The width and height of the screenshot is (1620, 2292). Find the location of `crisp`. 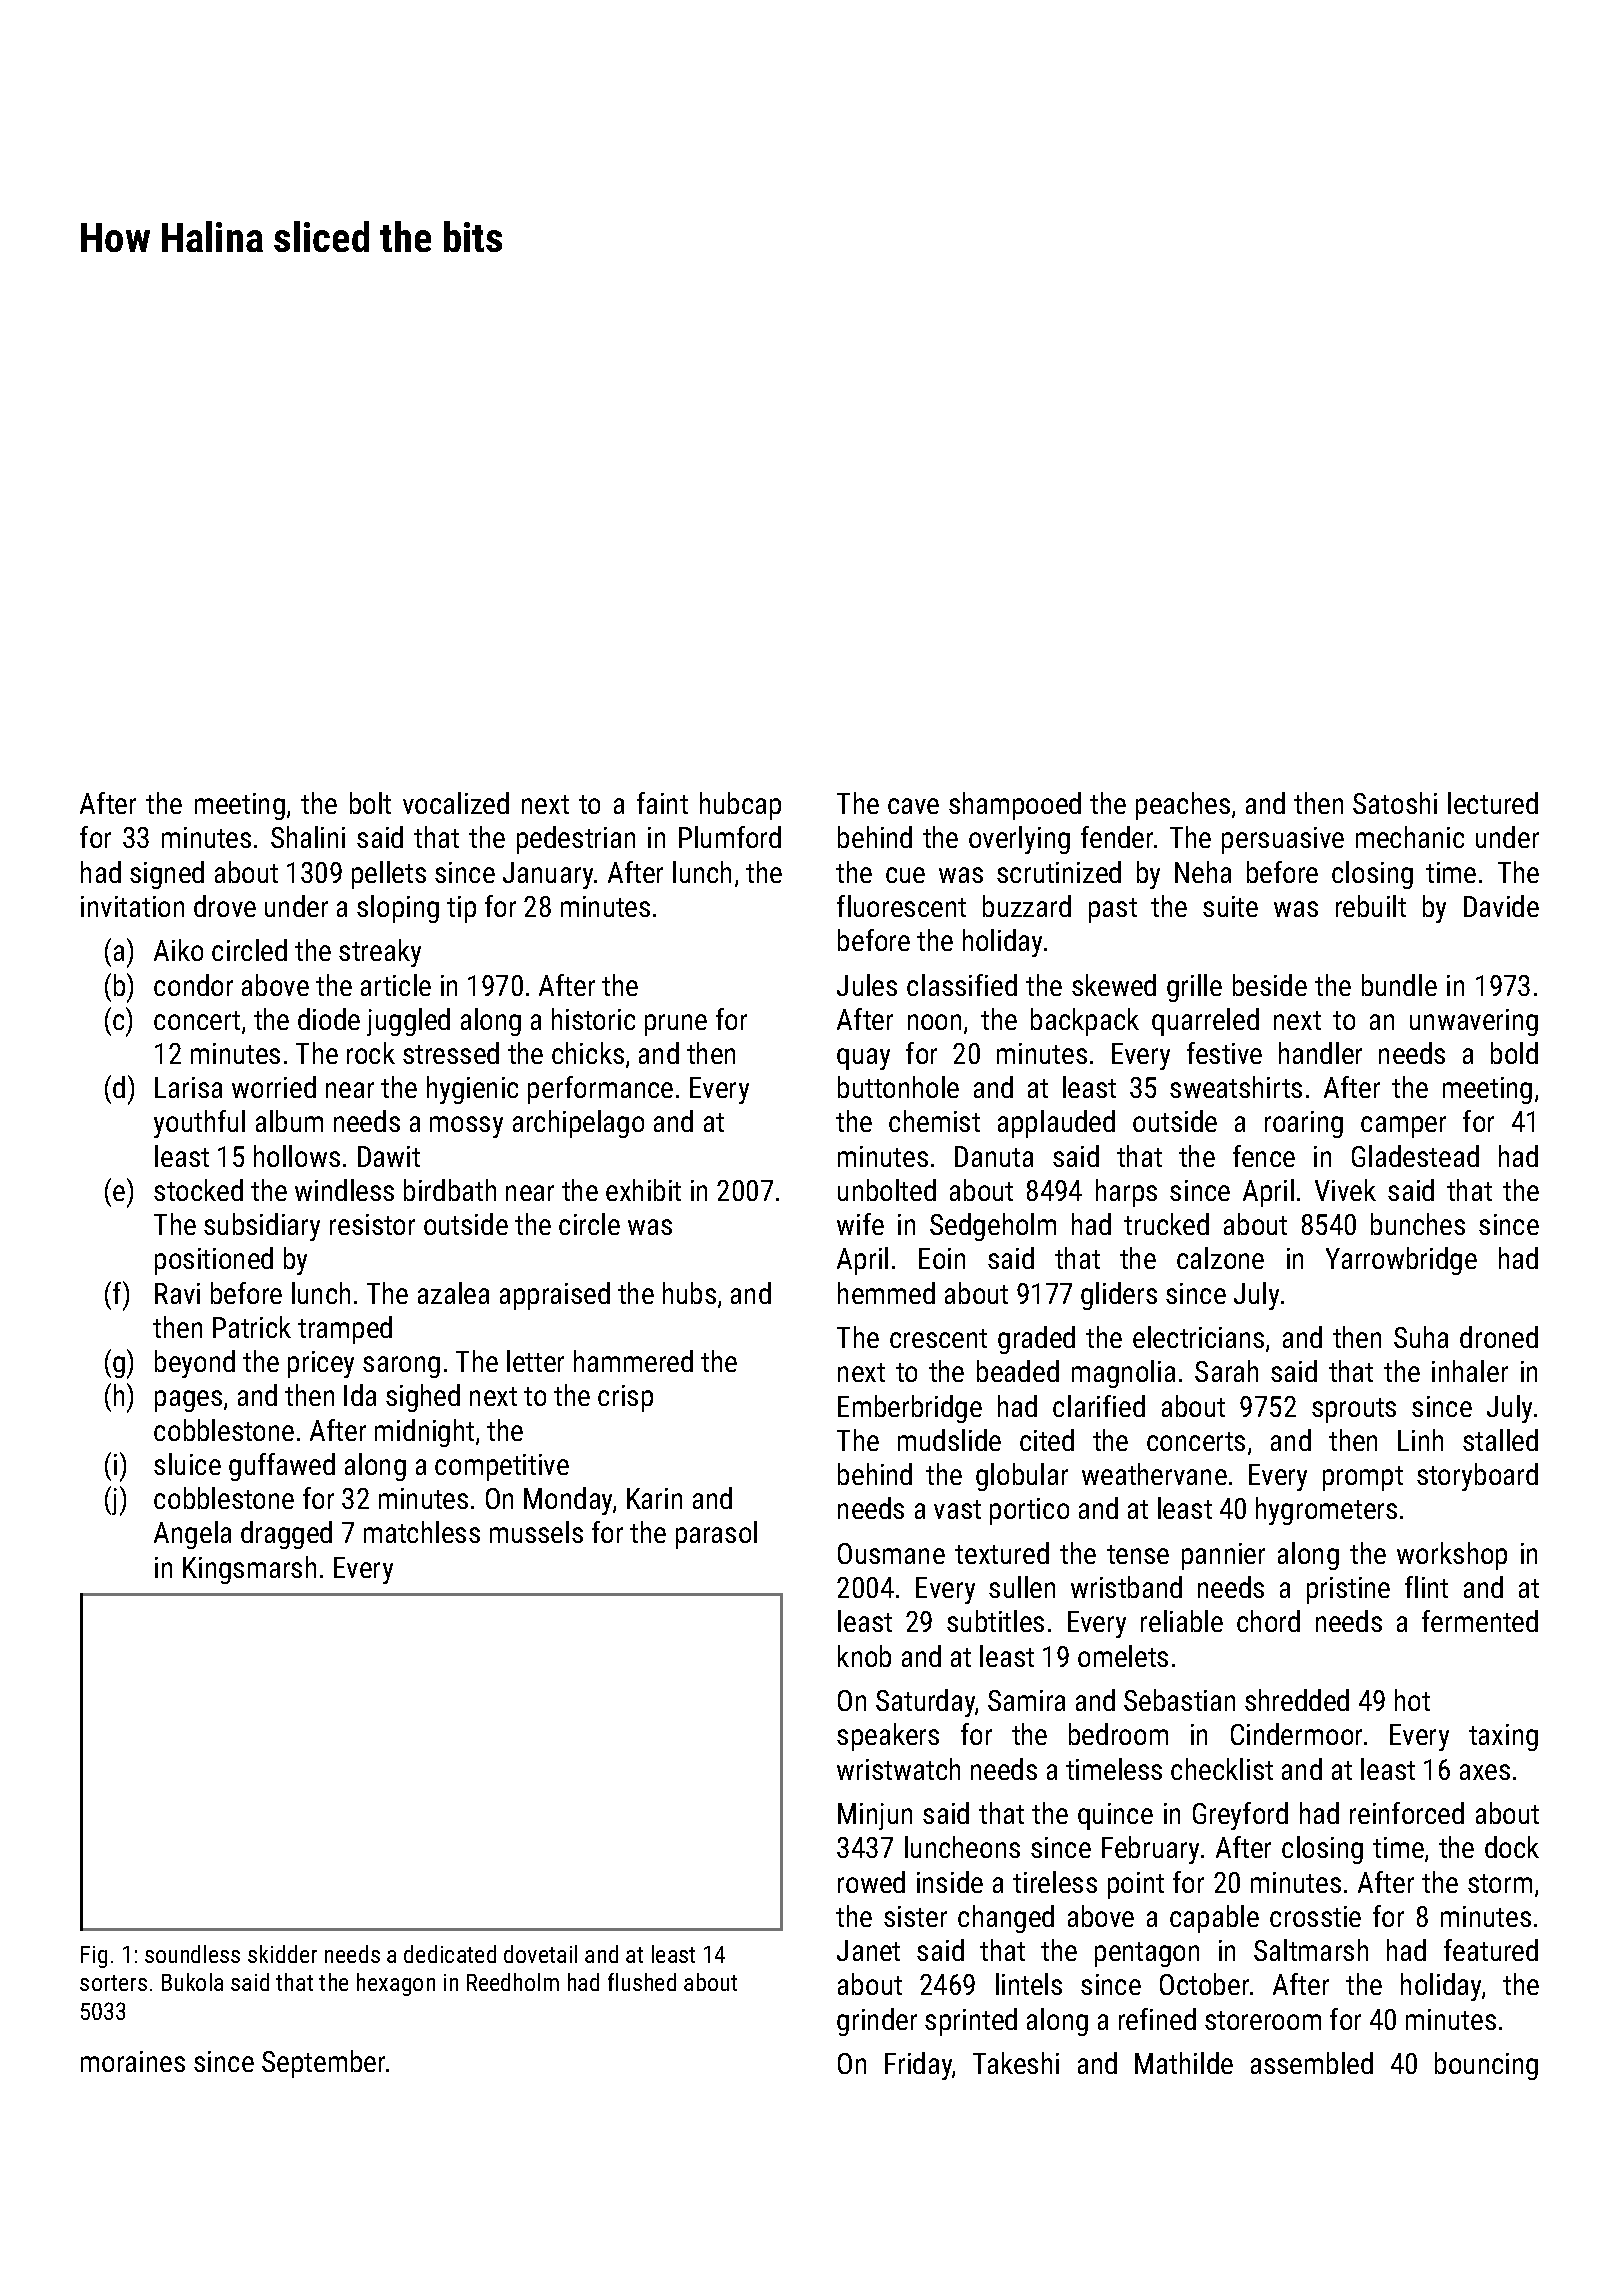

crisp is located at coordinates (625, 1398).
